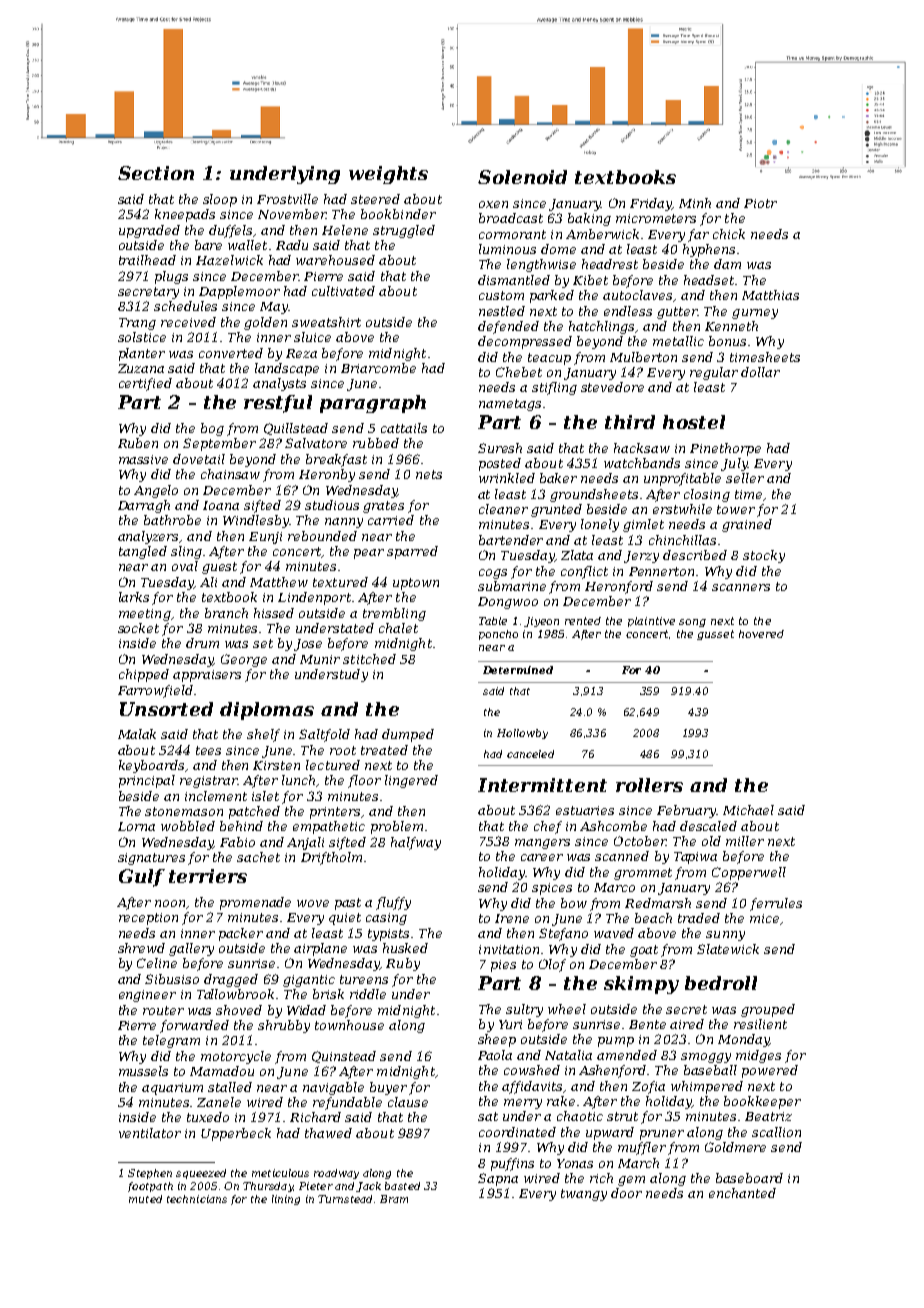 This image has height=1308, width=924. What do you see at coordinates (558, 249) in the image?
I see `dome` at bounding box center [558, 249].
